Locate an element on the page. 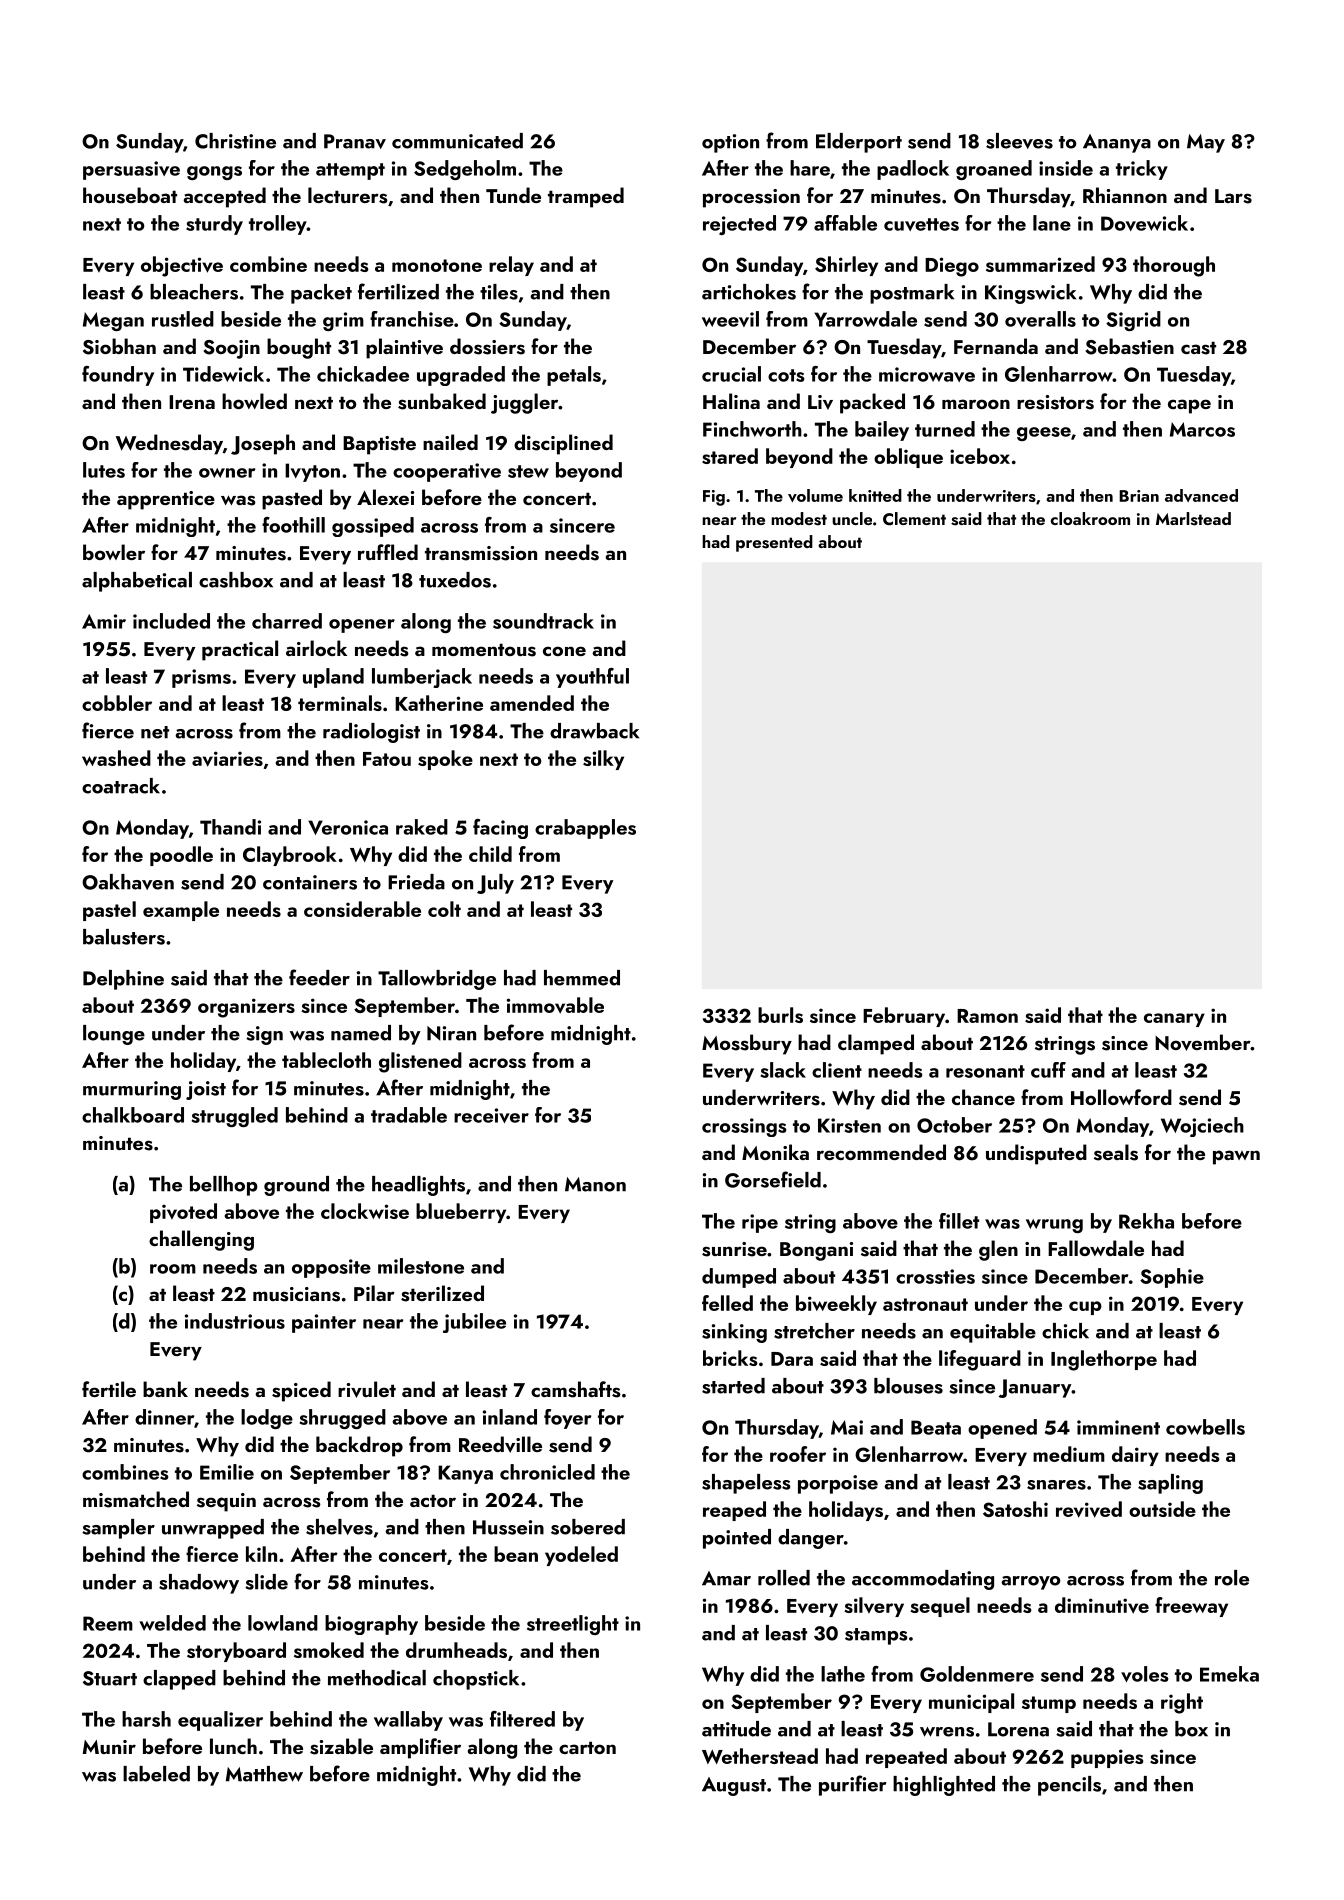 Image resolution: width=1344 pixels, height=1900 pixels. Christine is located at coordinates (235, 141).
